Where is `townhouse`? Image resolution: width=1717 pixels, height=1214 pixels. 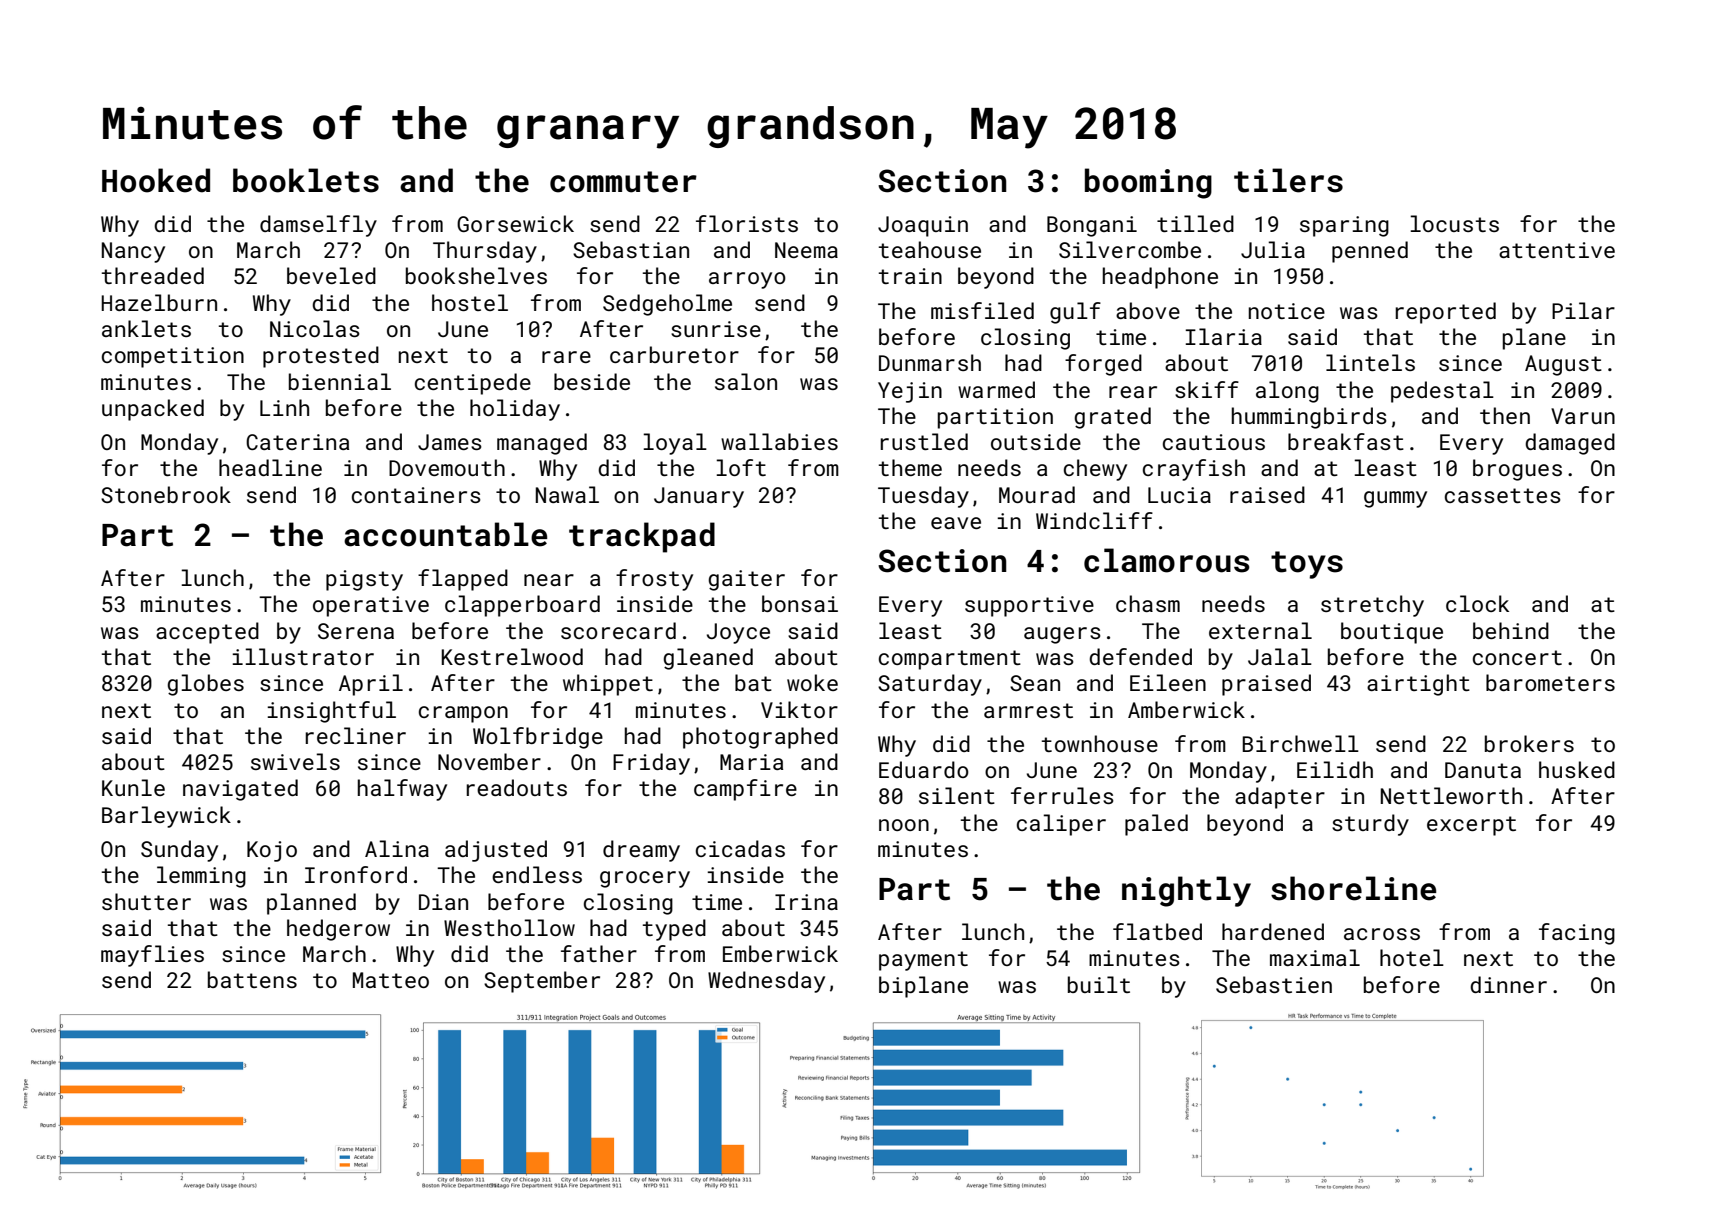 townhouse is located at coordinates (1100, 743).
